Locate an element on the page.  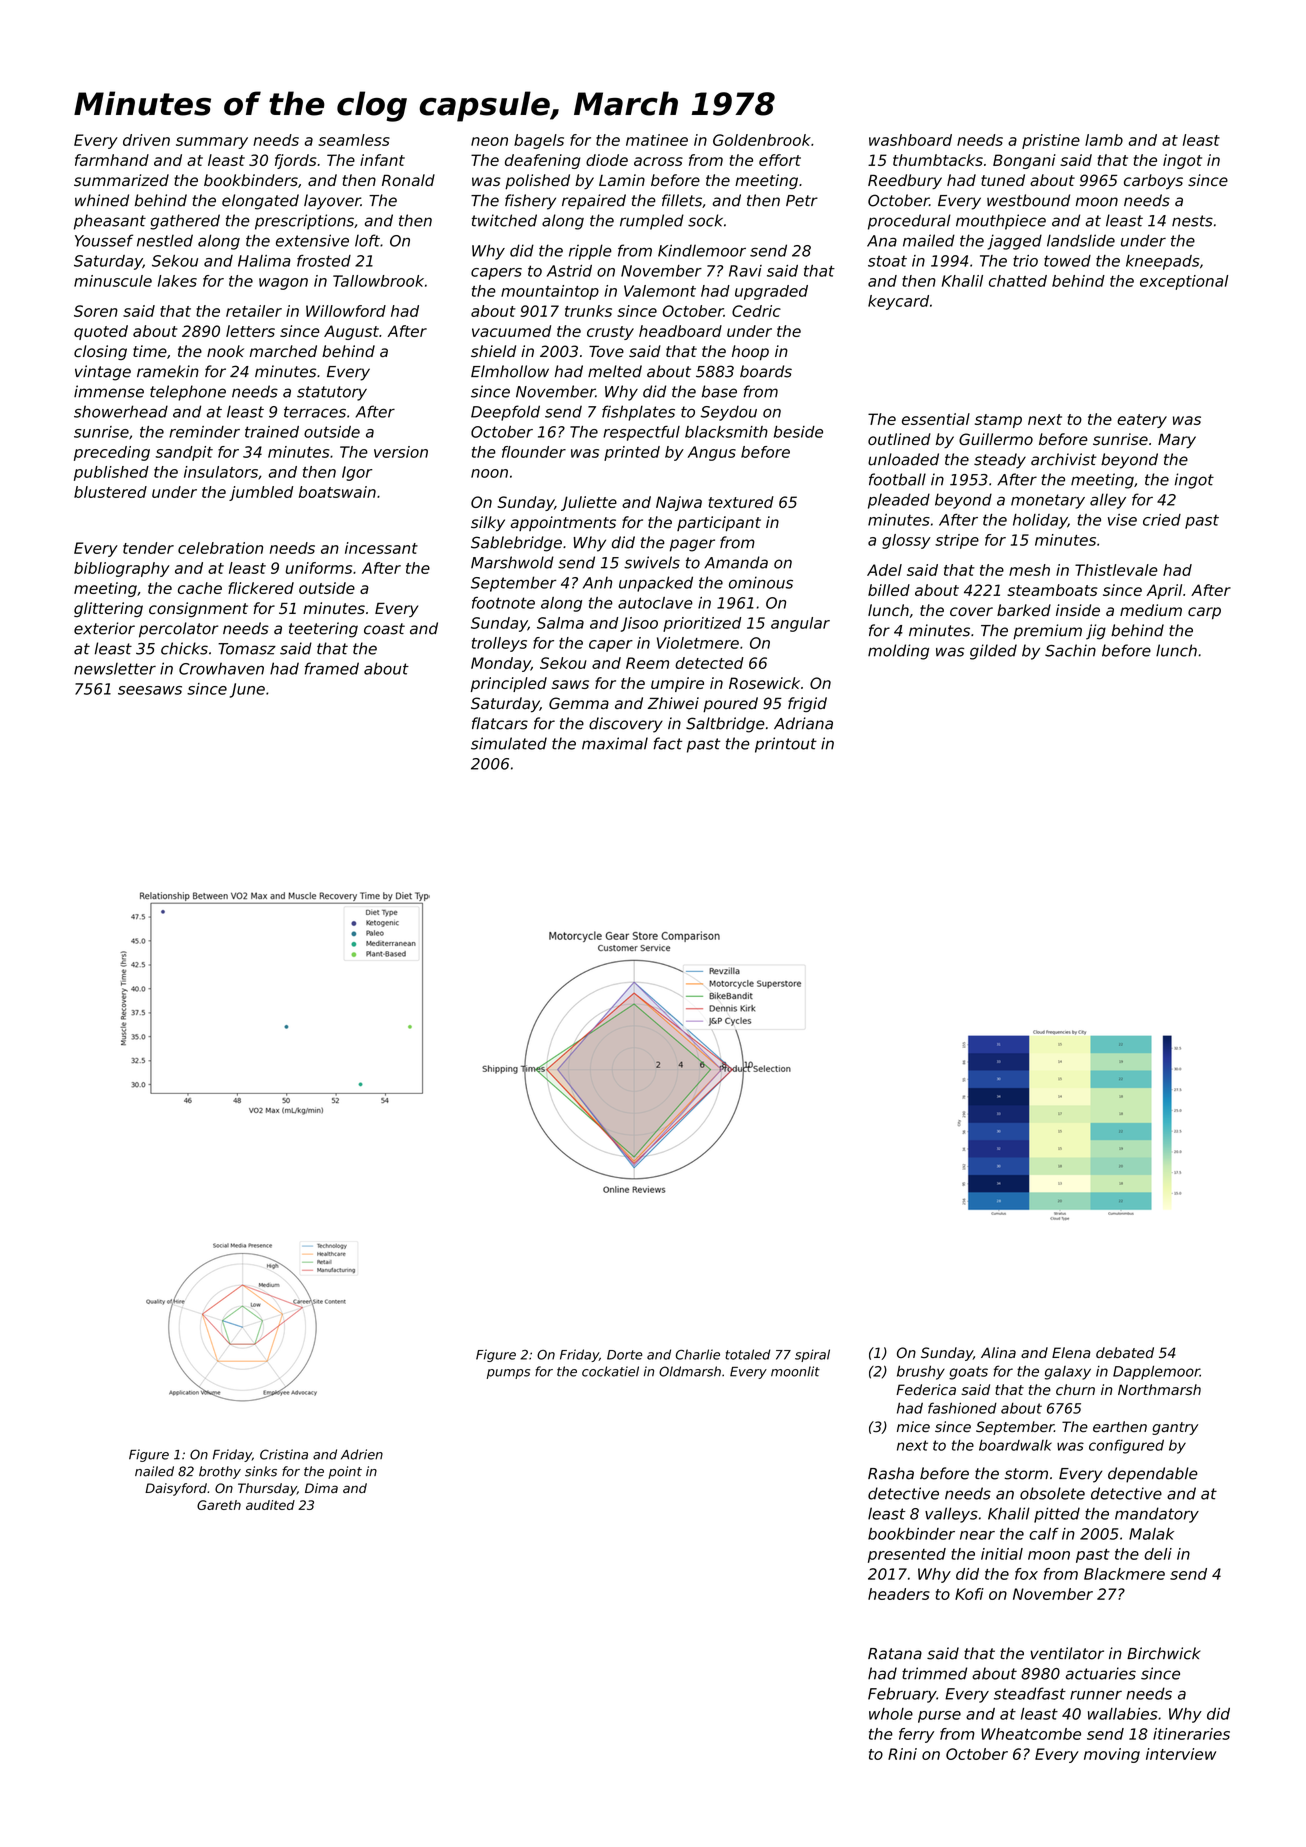
audited is located at coordinates (270, 1505).
